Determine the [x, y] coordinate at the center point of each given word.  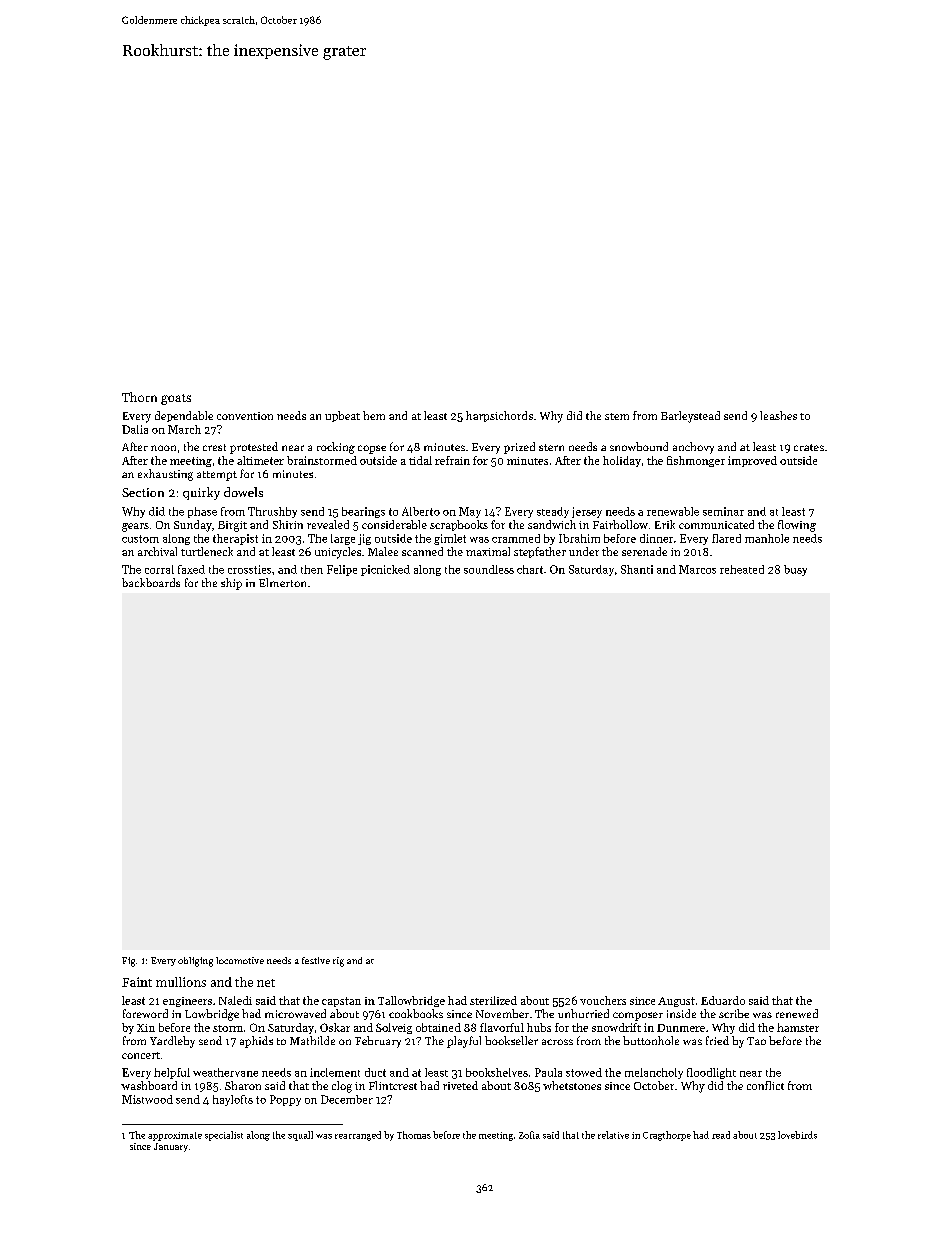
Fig [128, 962]
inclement [335, 1072]
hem [374, 415]
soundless [489, 569]
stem [617, 416]
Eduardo [723, 1000]
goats [176, 399]
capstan [341, 1002]
